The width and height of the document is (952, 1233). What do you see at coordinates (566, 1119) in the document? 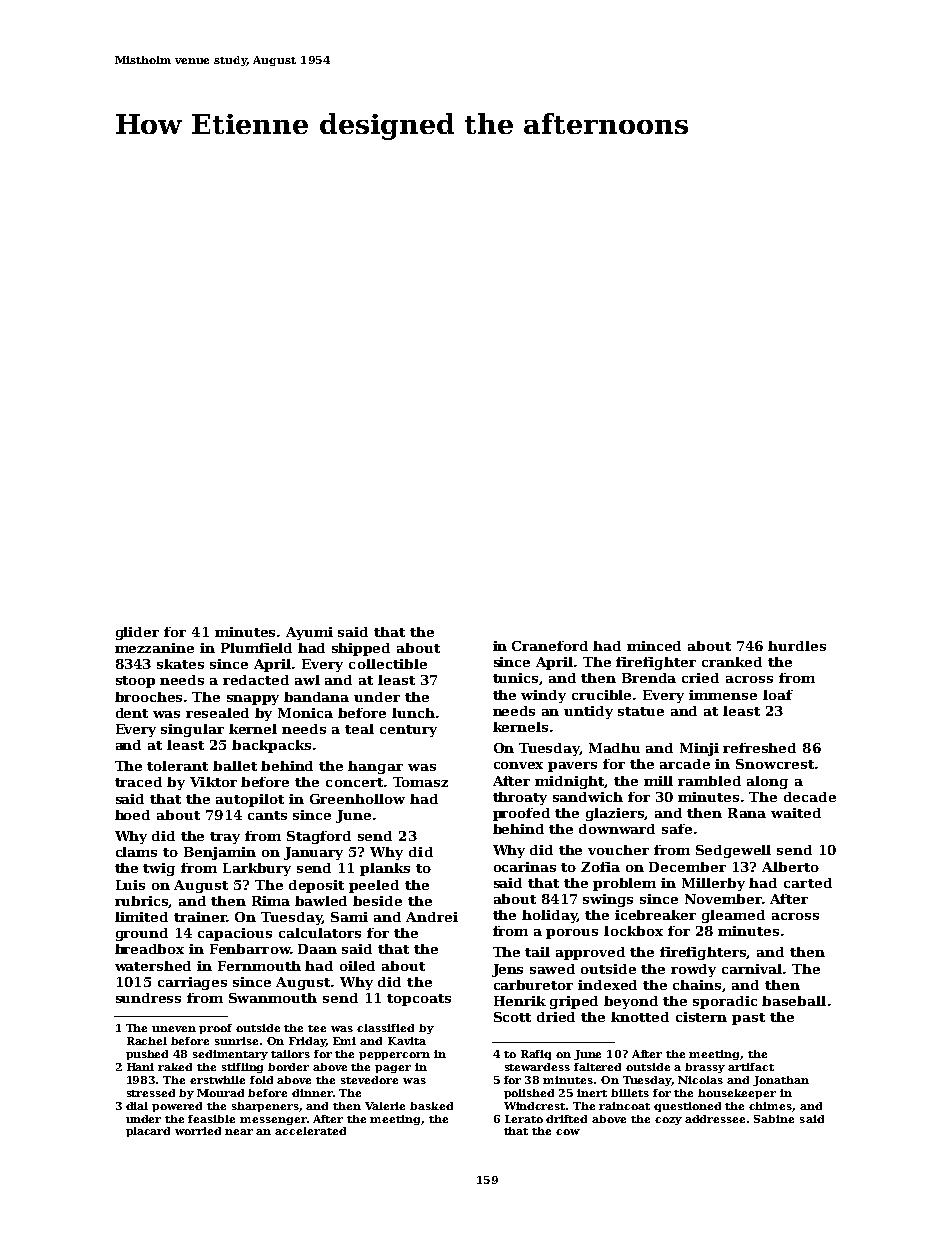
I see `drifted` at bounding box center [566, 1119].
